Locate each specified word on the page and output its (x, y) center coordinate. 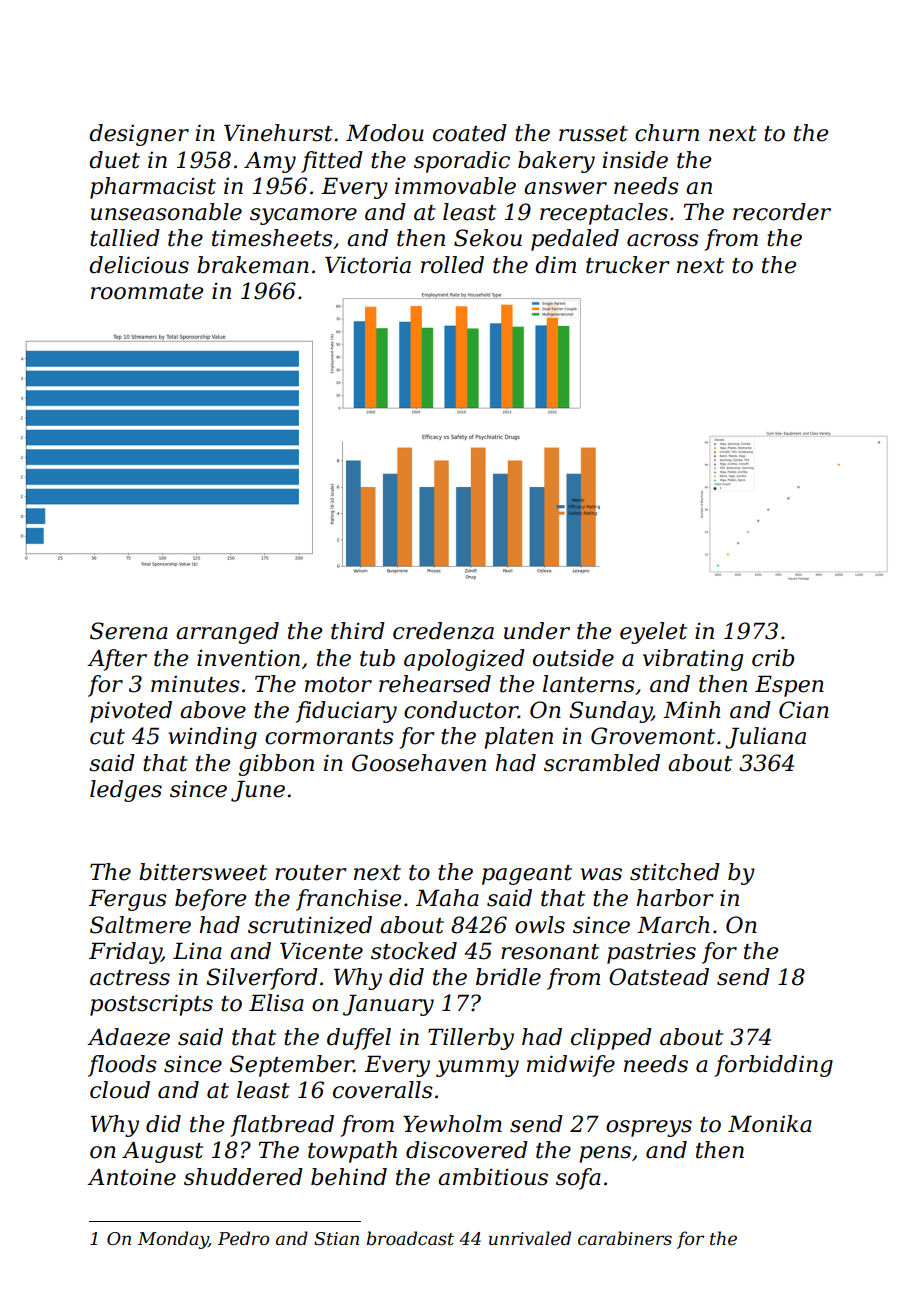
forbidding (774, 1066)
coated (470, 133)
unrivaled (530, 1238)
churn (667, 133)
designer (139, 135)
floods (122, 1066)
